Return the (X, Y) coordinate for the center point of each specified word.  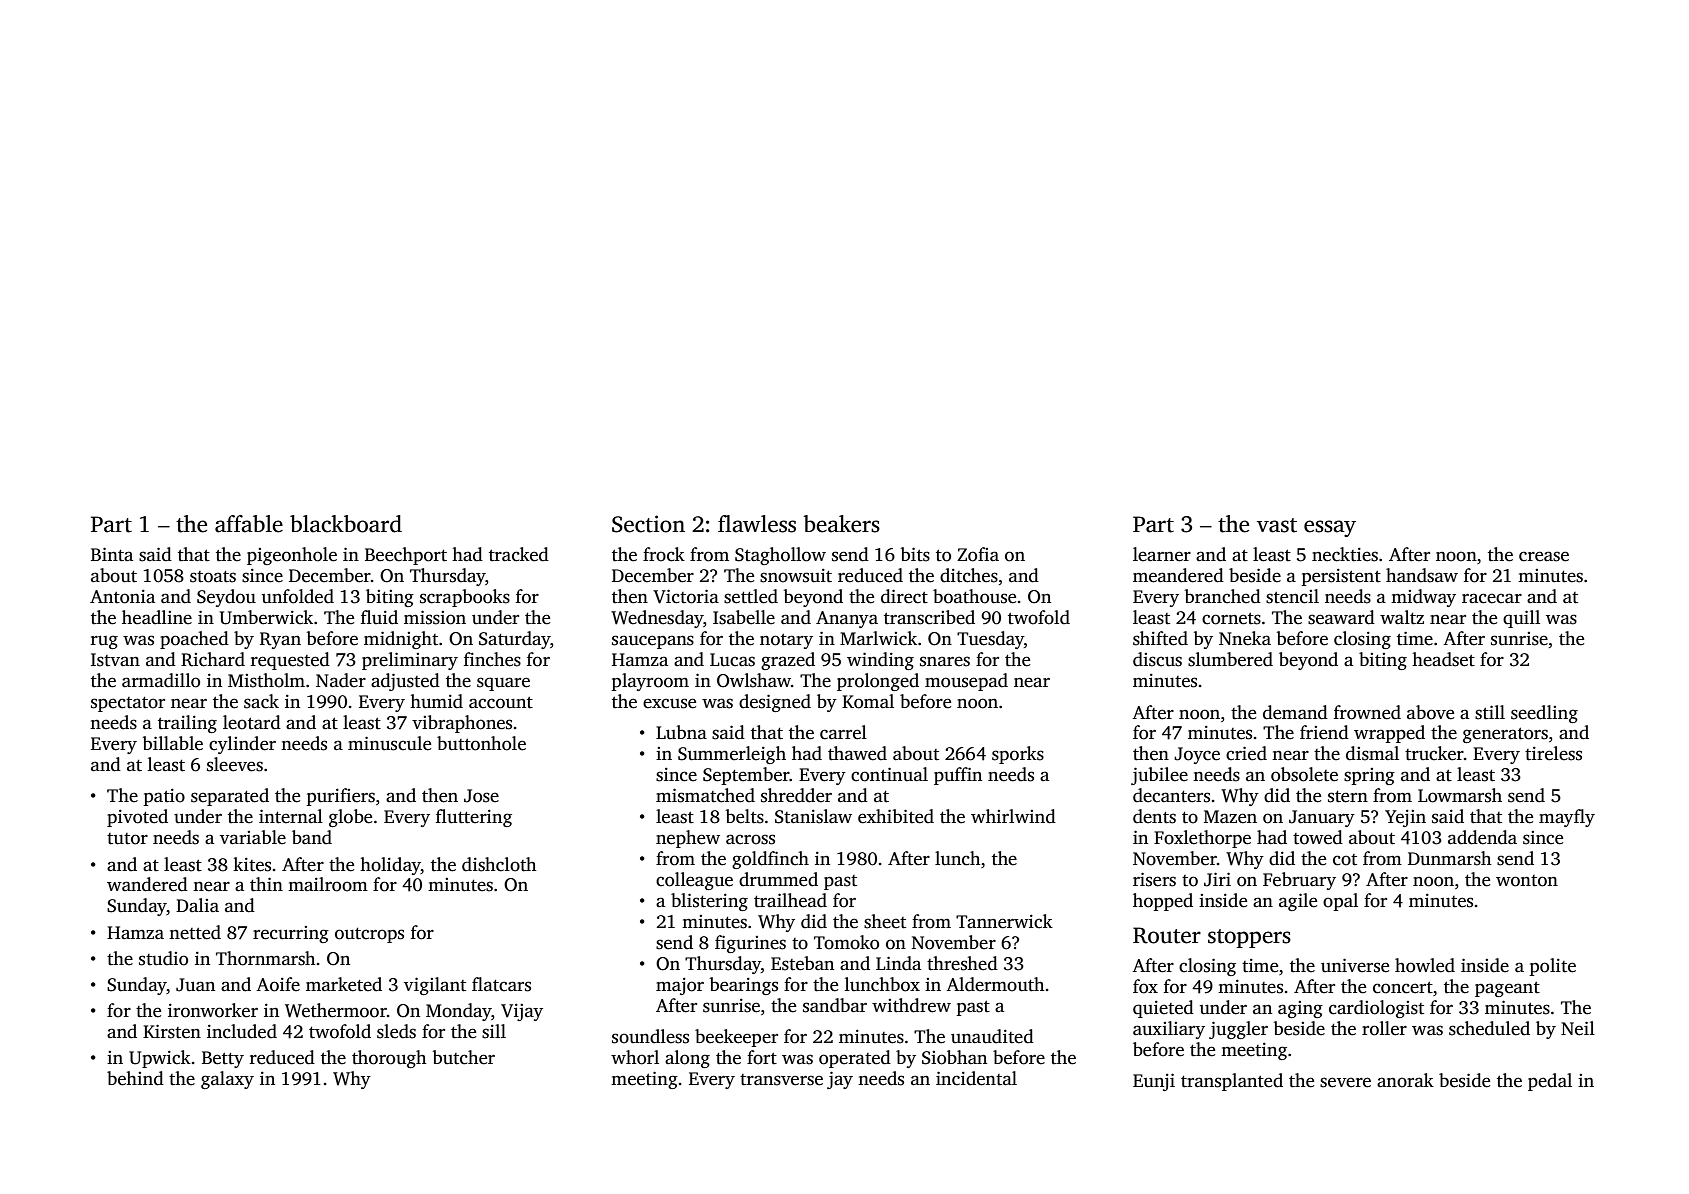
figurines (750, 944)
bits (915, 554)
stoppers (1249, 938)
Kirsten (172, 1031)
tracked (519, 554)
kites (252, 864)
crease (1544, 556)
